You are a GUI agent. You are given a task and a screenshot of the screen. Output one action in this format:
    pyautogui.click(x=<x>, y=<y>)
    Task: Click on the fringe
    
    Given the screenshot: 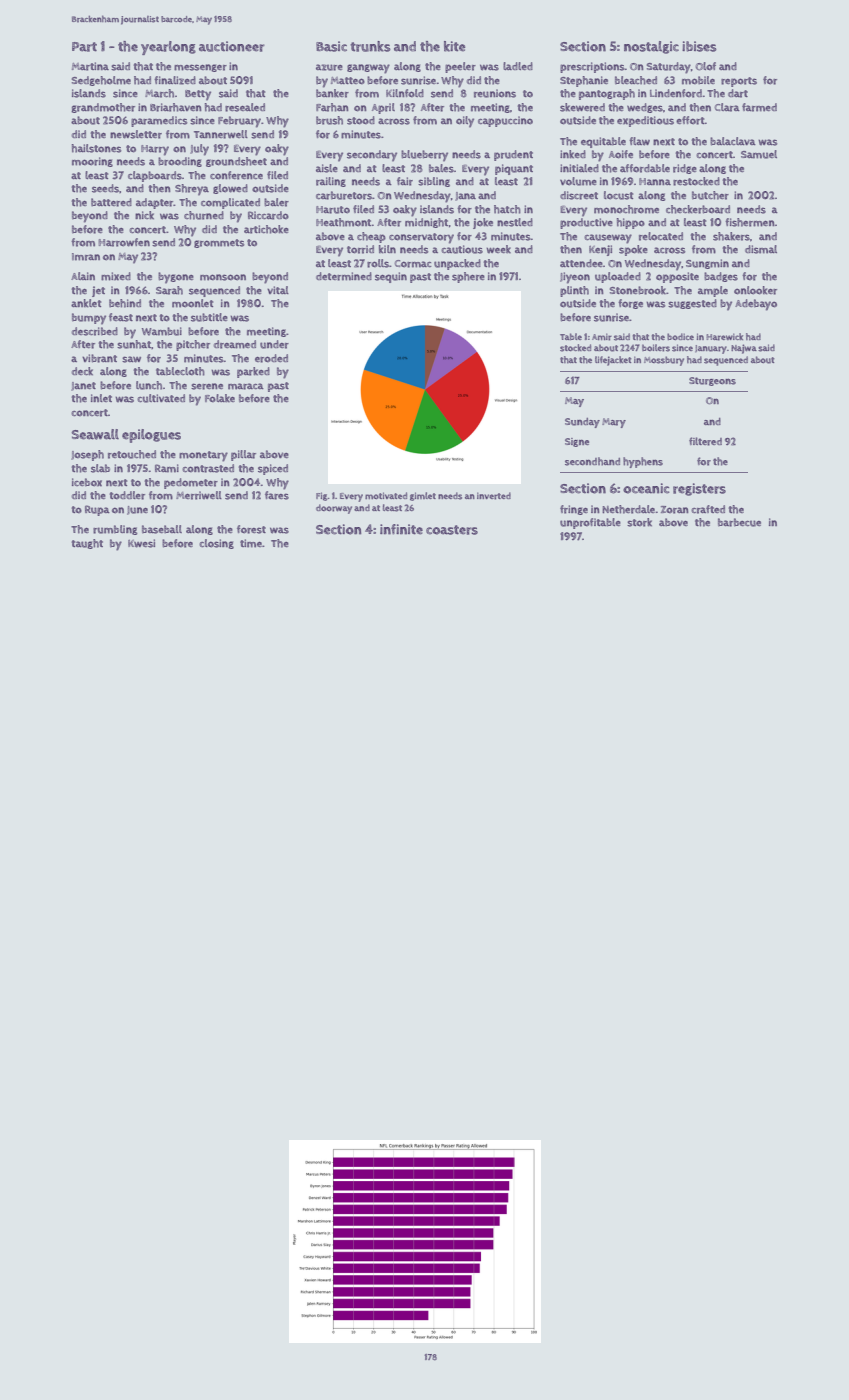 What is the action you would take?
    pyautogui.click(x=574, y=510)
